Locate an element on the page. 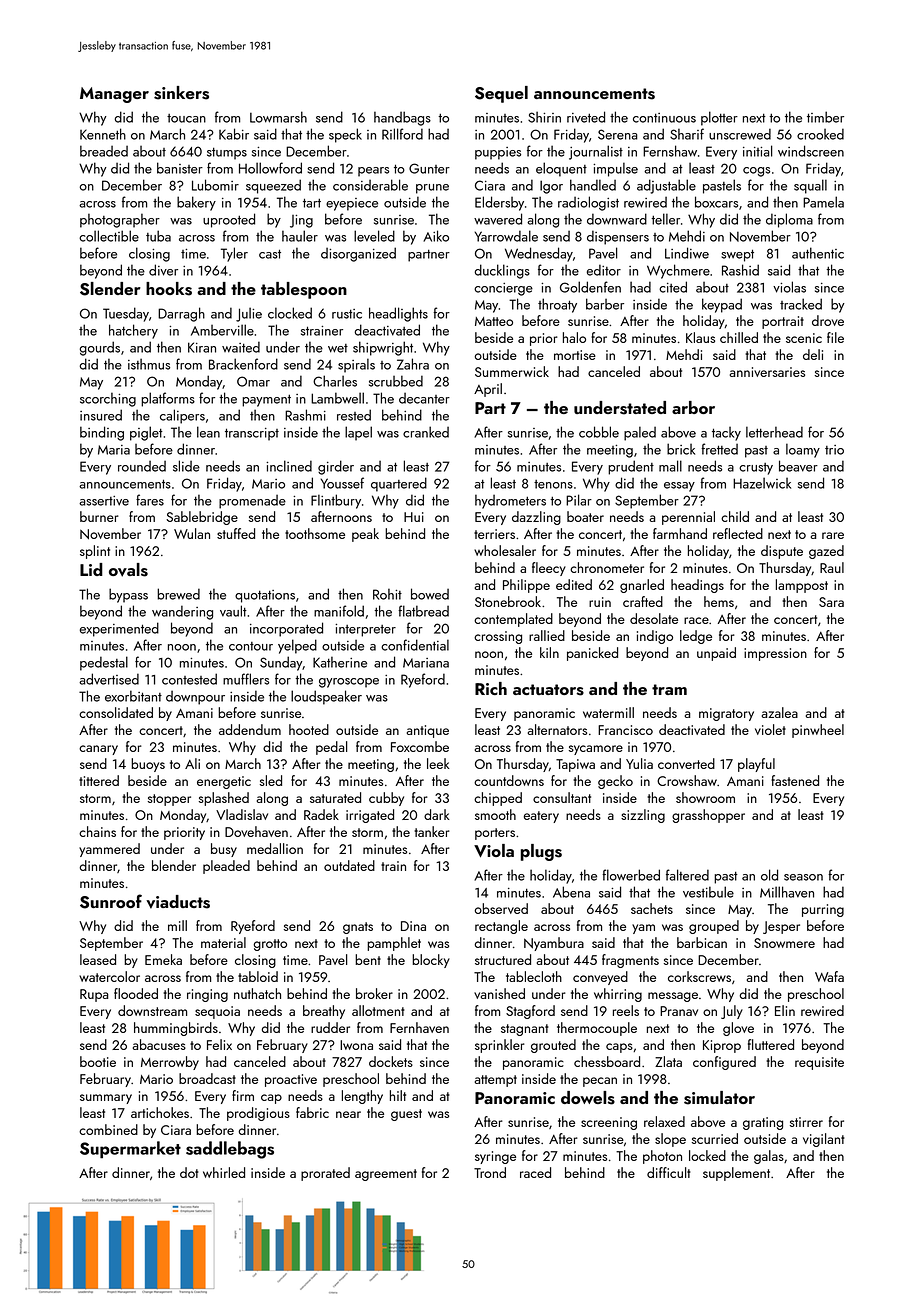 This document has height=1314, width=924. Emeka is located at coordinates (163, 959).
